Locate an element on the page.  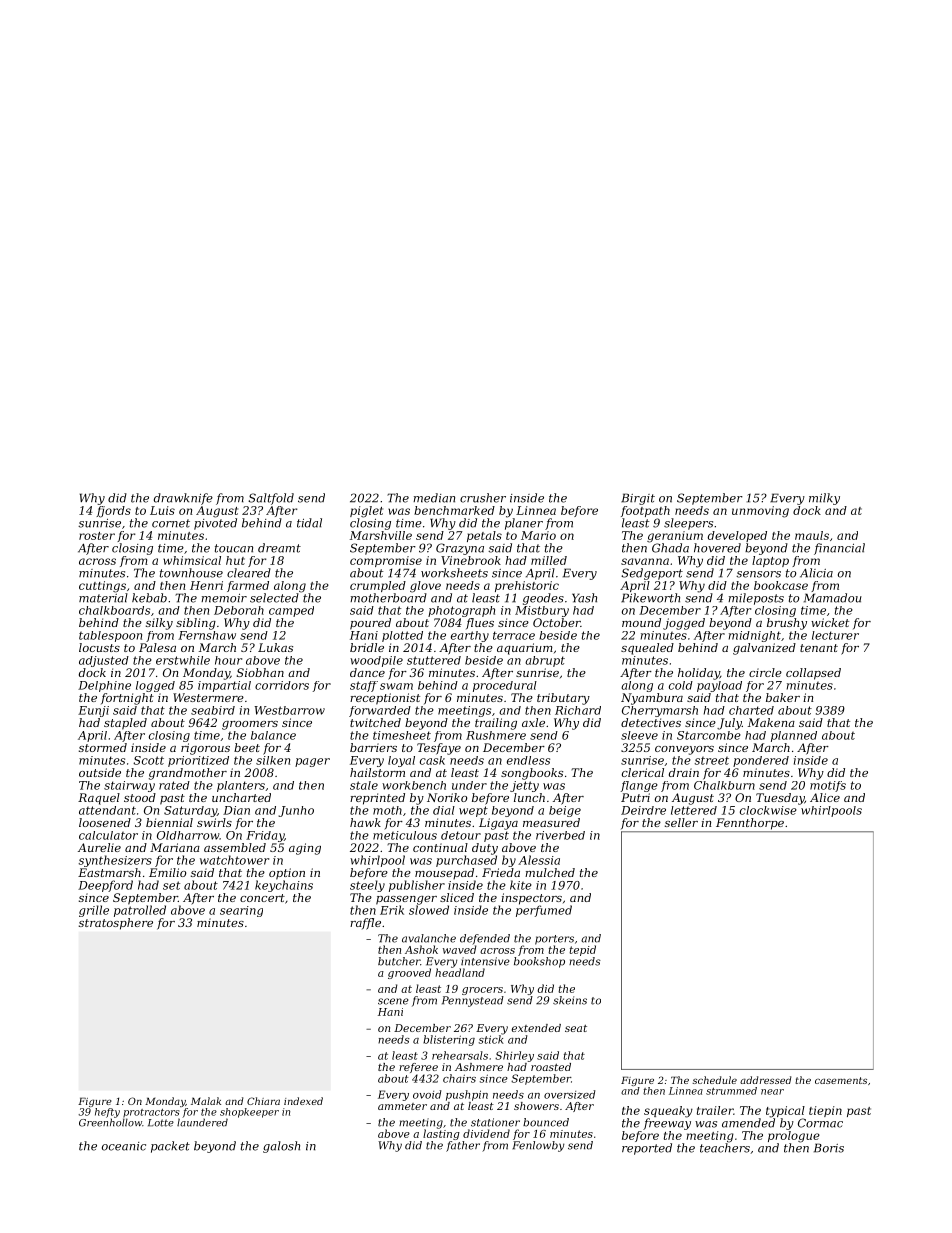
Birgit is located at coordinates (638, 499).
